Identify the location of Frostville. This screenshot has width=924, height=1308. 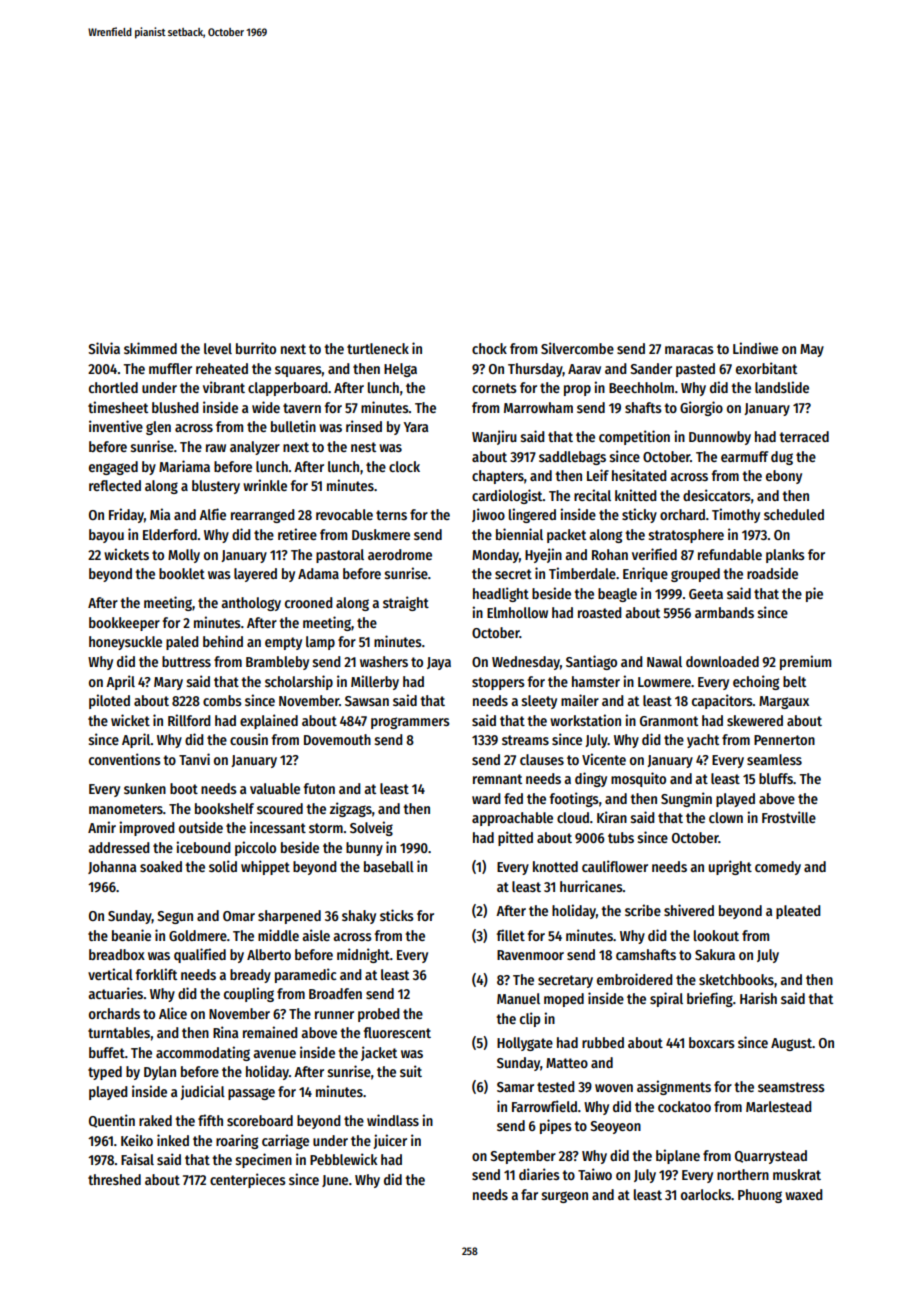
(789, 817).
